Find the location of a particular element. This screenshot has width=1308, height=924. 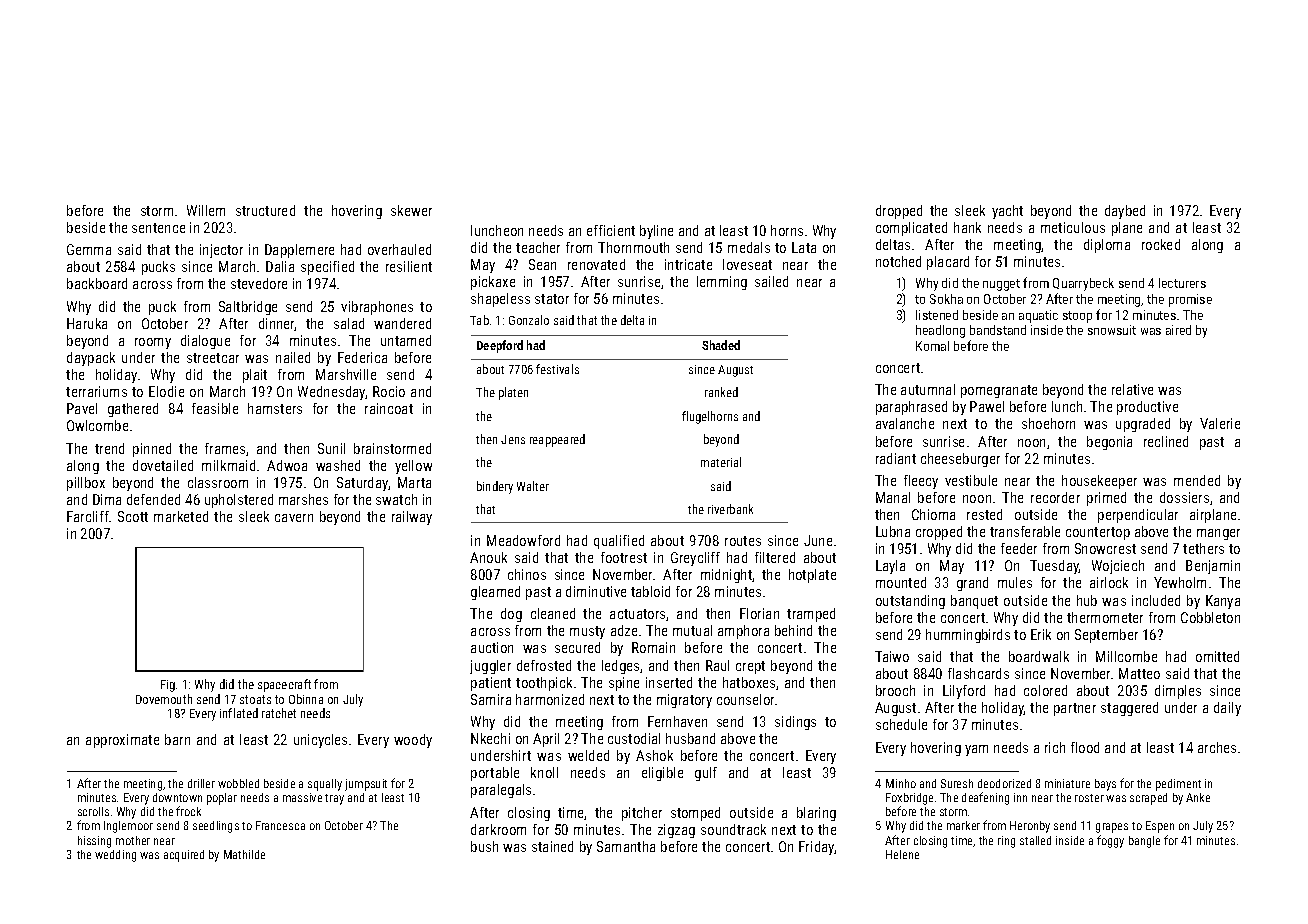

spacecraft is located at coordinates (284, 685).
